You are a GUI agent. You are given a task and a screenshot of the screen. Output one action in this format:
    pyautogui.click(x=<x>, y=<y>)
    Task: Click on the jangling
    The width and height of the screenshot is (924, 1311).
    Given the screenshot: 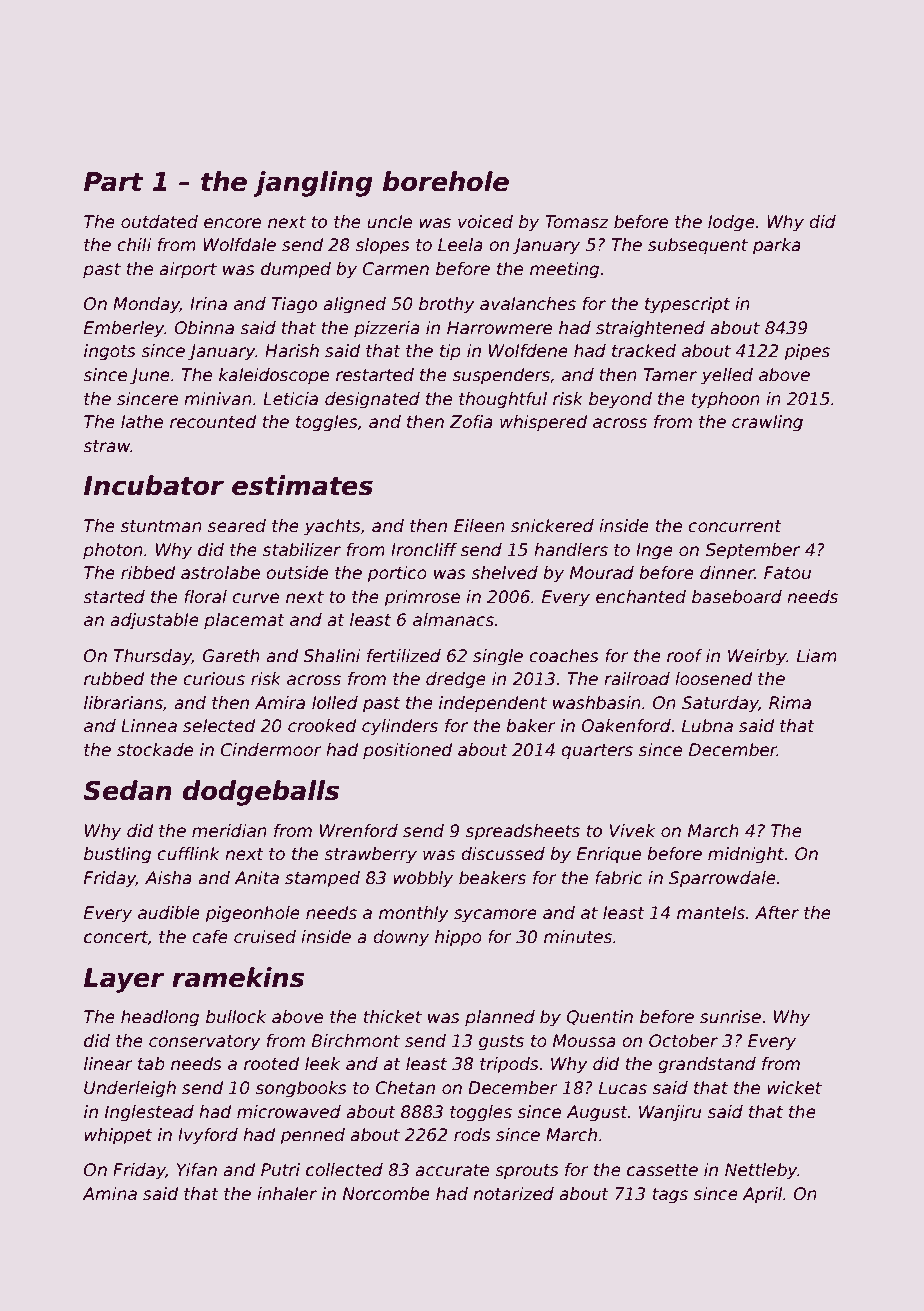 What is the action you would take?
    pyautogui.click(x=313, y=184)
